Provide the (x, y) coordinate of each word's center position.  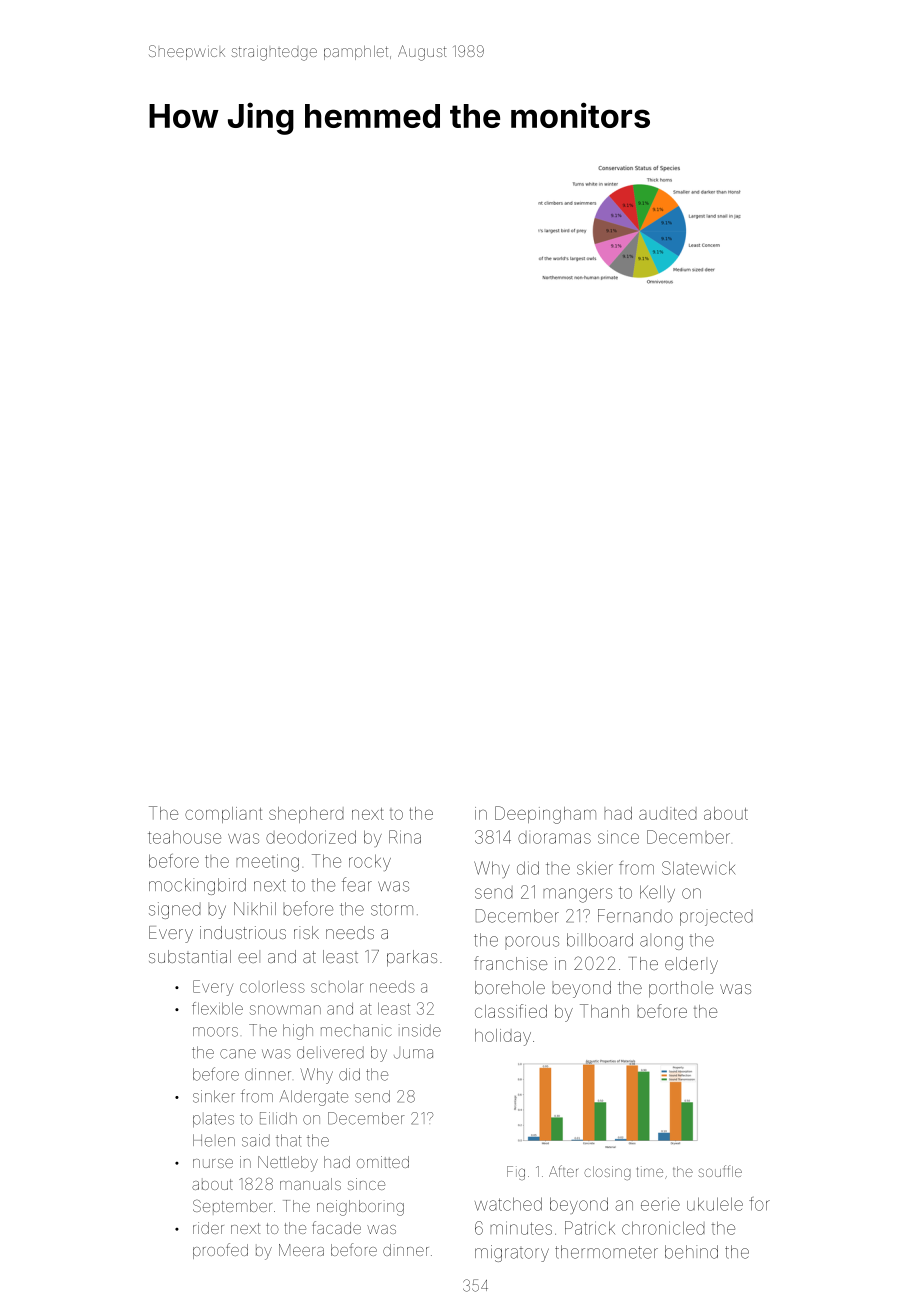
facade (336, 1227)
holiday (503, 1037)
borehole (510, 987)
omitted (383, 1162)
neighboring (360, 1208)
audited (668, 813)
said (256, 1140)
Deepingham (545, 815)
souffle (720, 1171)
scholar (337, 987)
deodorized (311, 837)
